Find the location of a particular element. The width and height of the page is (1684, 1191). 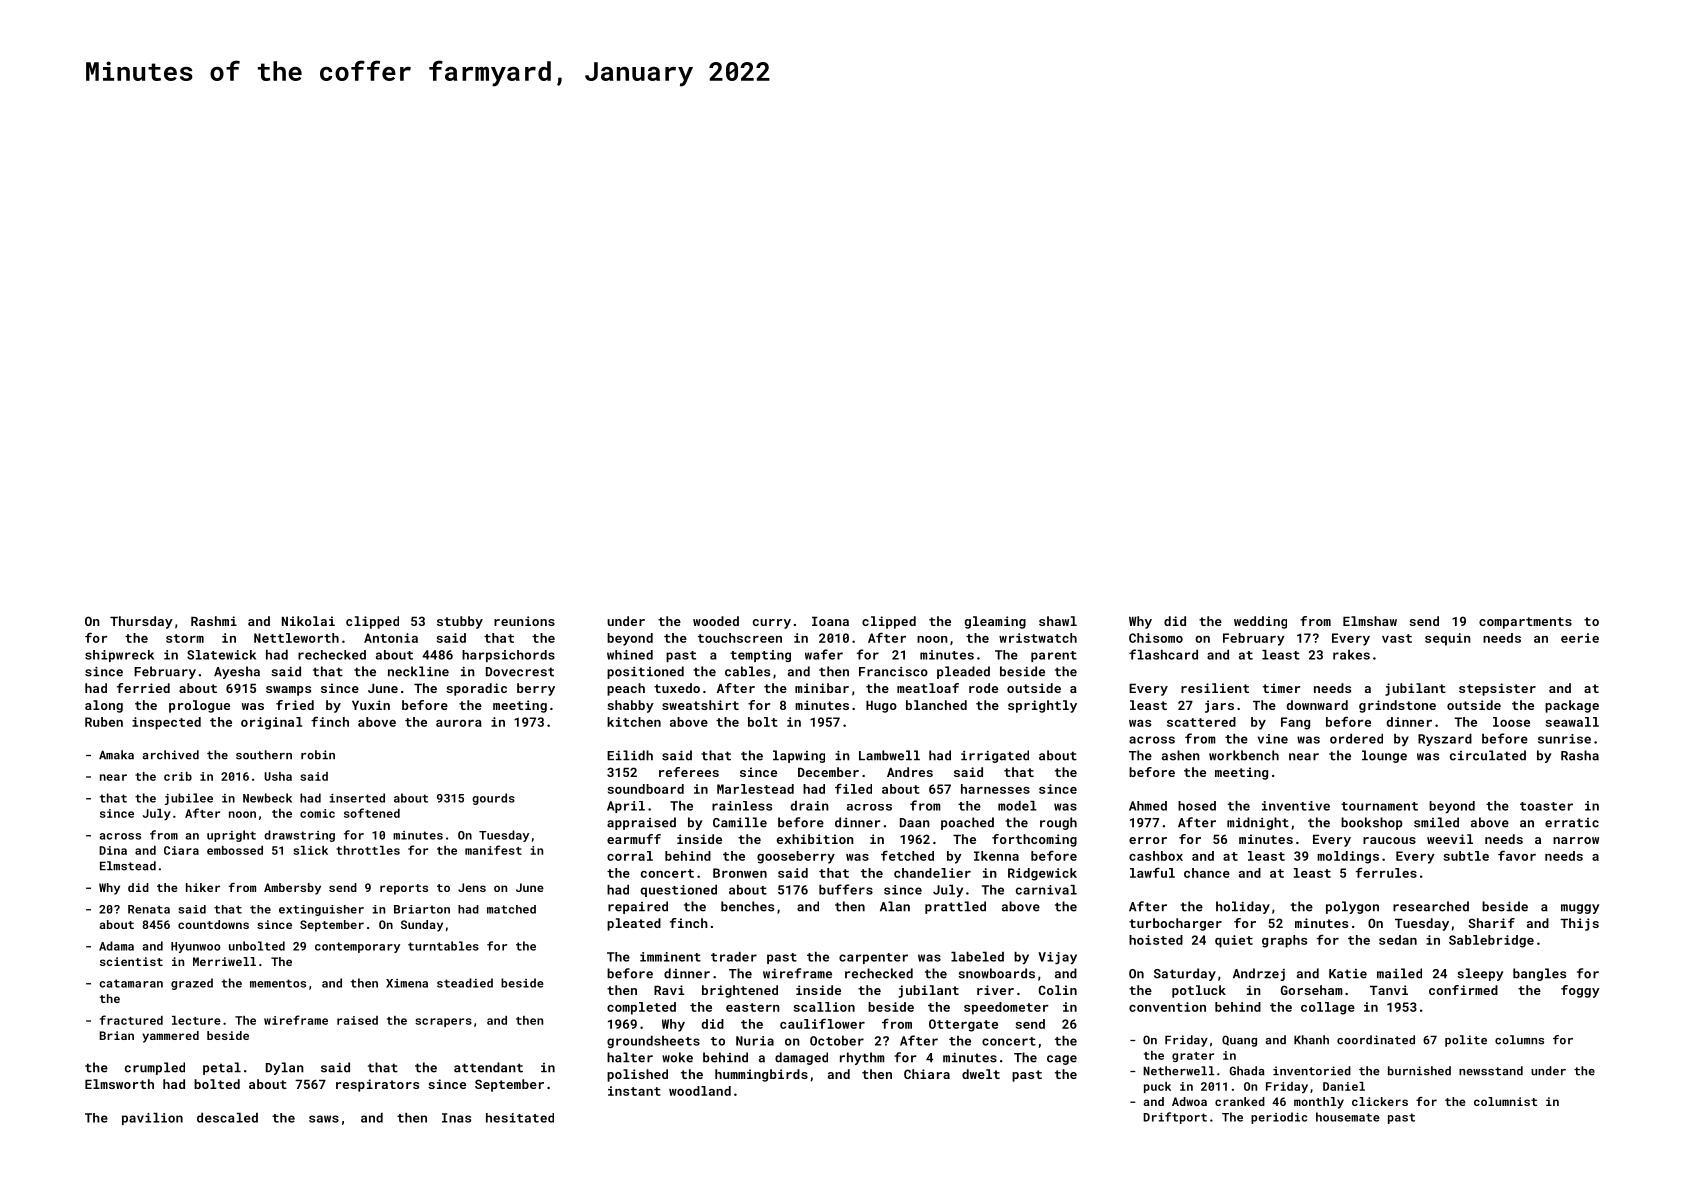

woodland is located at coordinates (700, 1091).
